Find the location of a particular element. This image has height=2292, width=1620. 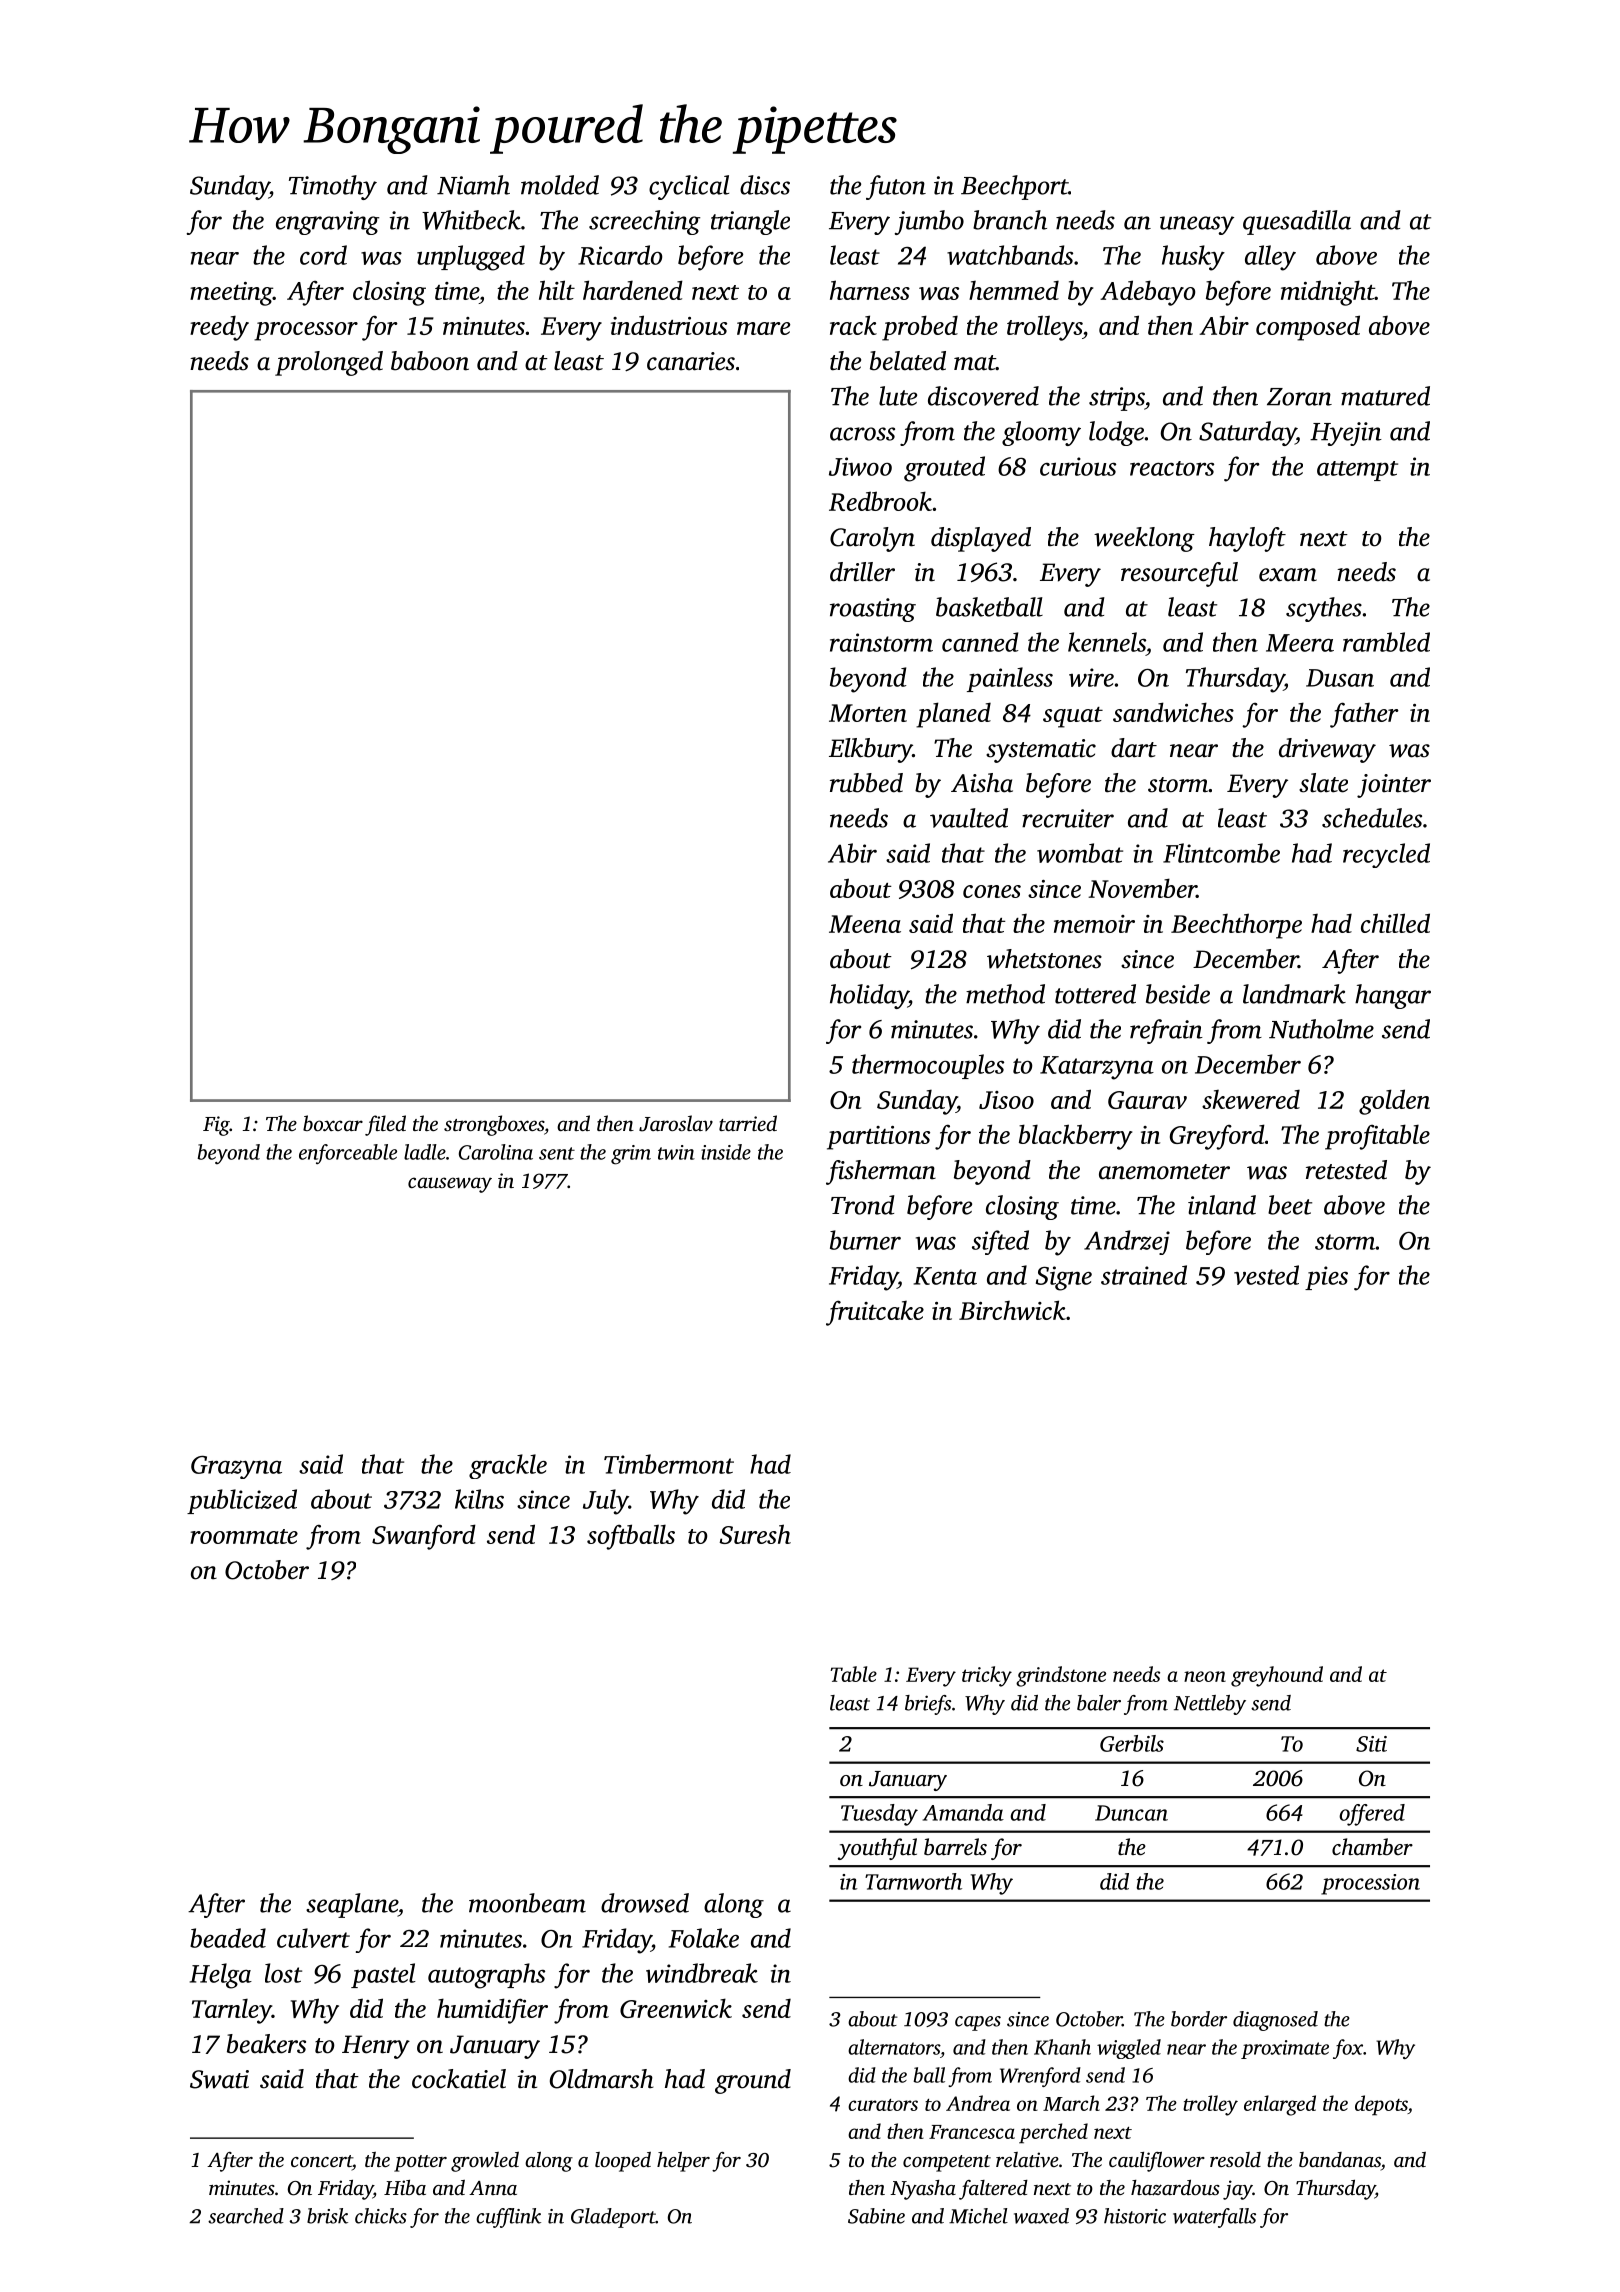

filed is located at coordinates (385, 1125).
